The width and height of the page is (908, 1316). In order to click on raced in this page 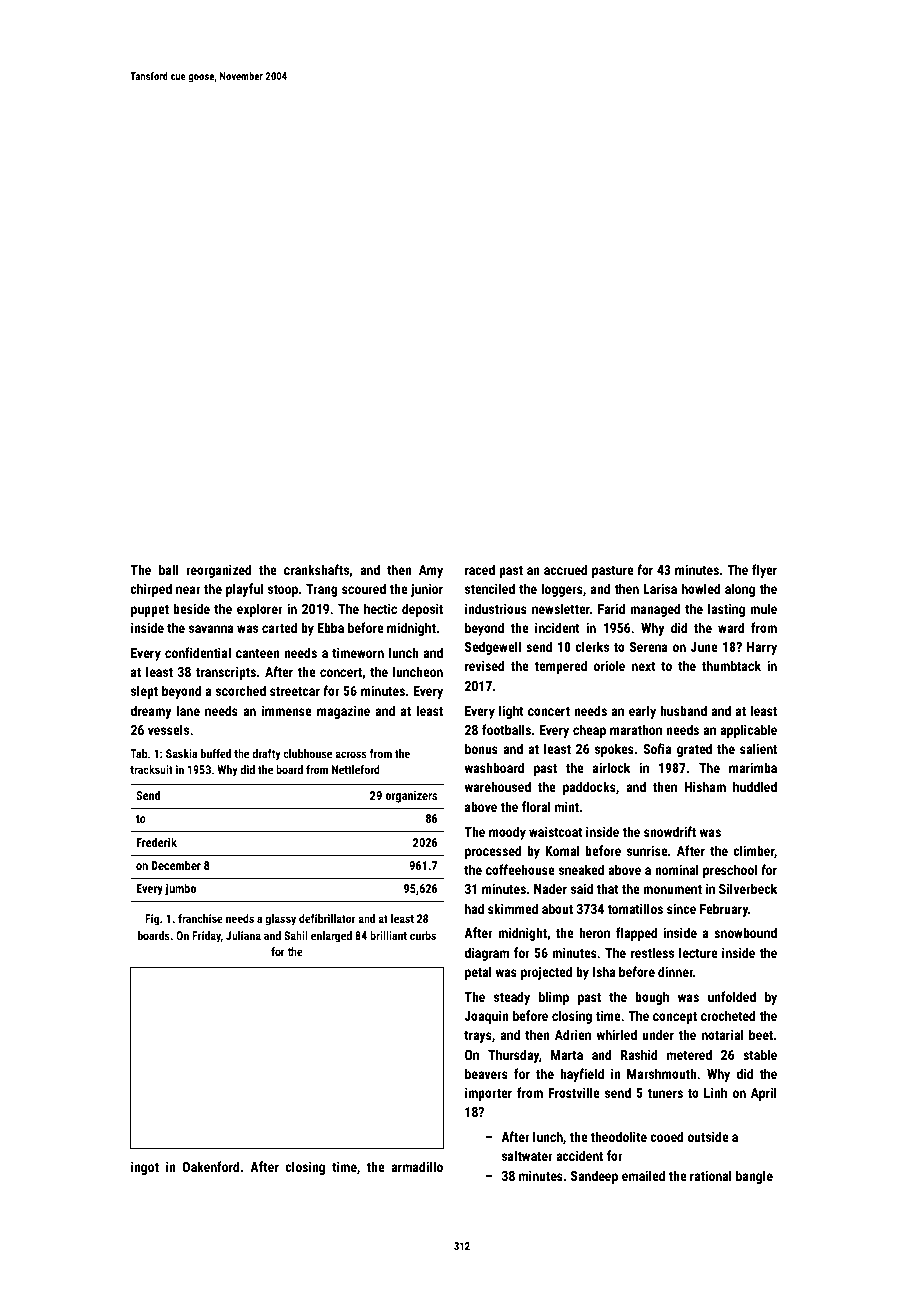, I will do `click(480, 569)`.
